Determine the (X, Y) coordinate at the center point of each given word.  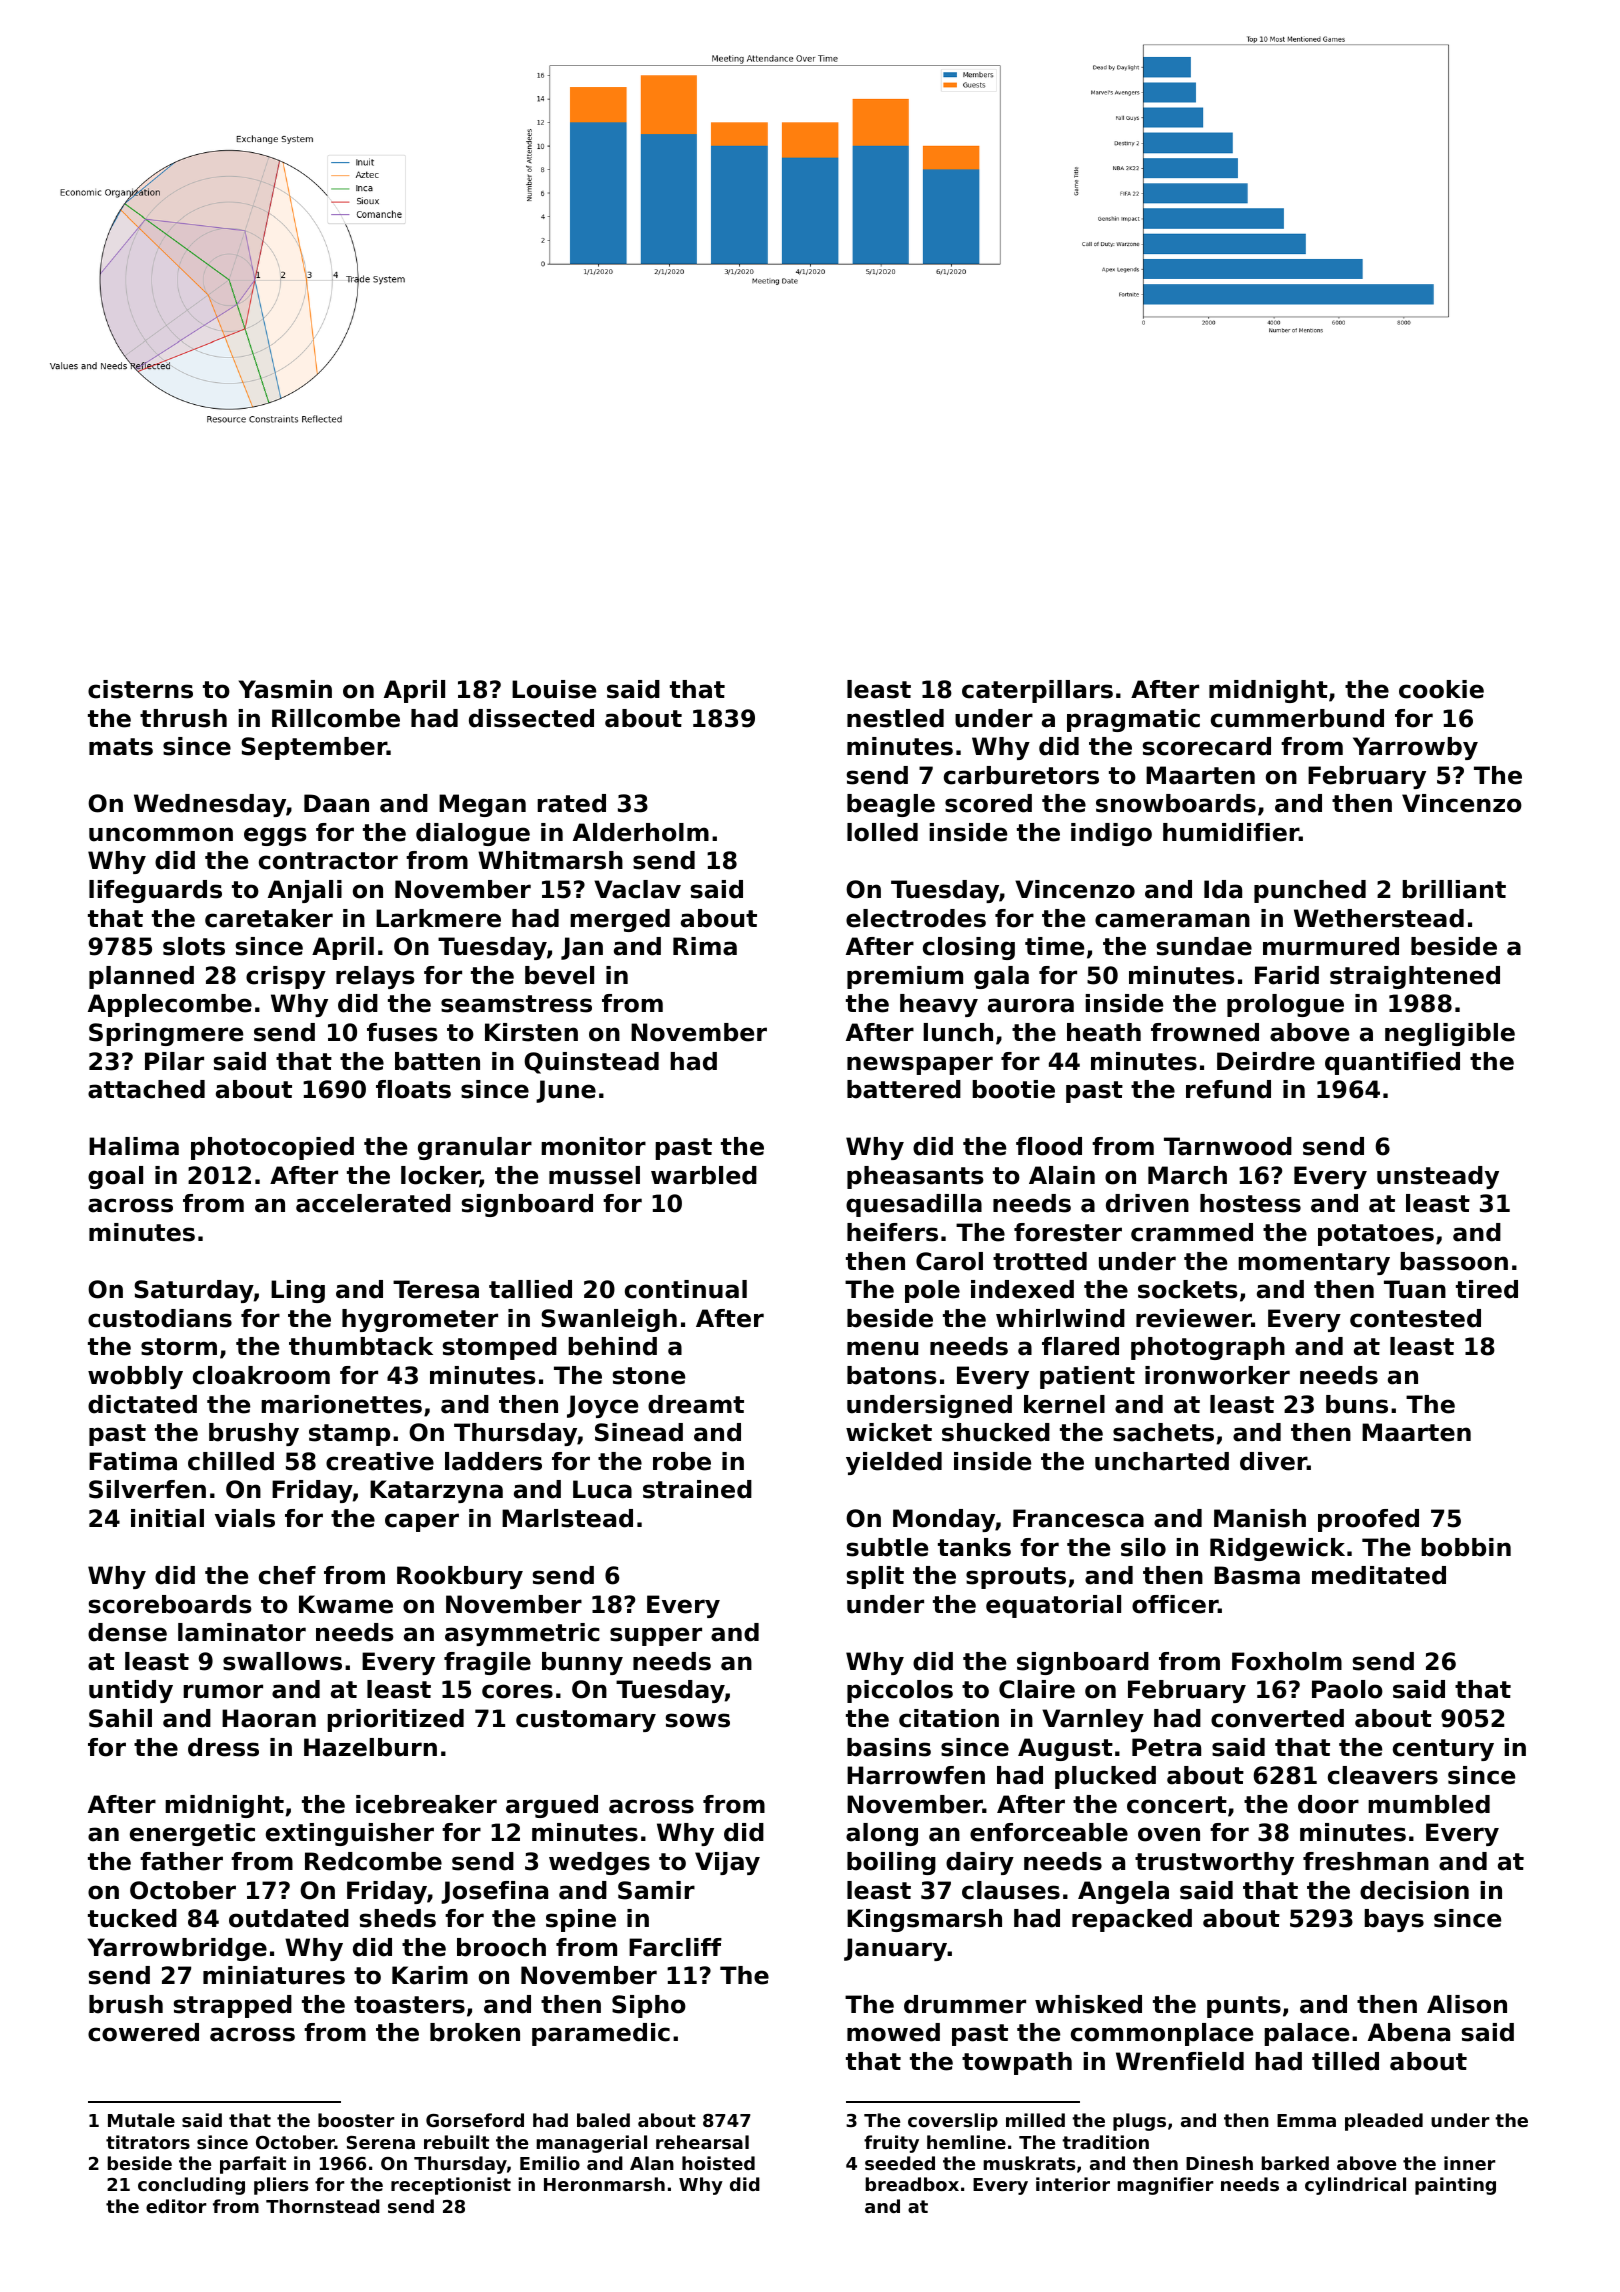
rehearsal (702, 2142)
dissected (531, 718)
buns (1357, 1404)
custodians (160, 1318)
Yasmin (285, 689)
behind (612, 1346)
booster (356, 2120)
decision (1414, 1890)
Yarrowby (1415, 748)
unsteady (1438, 1177)
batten (437, 1061)
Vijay (727, 1863)
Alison (1467, 2004)
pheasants (915, 1177)
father (181, 1861)
